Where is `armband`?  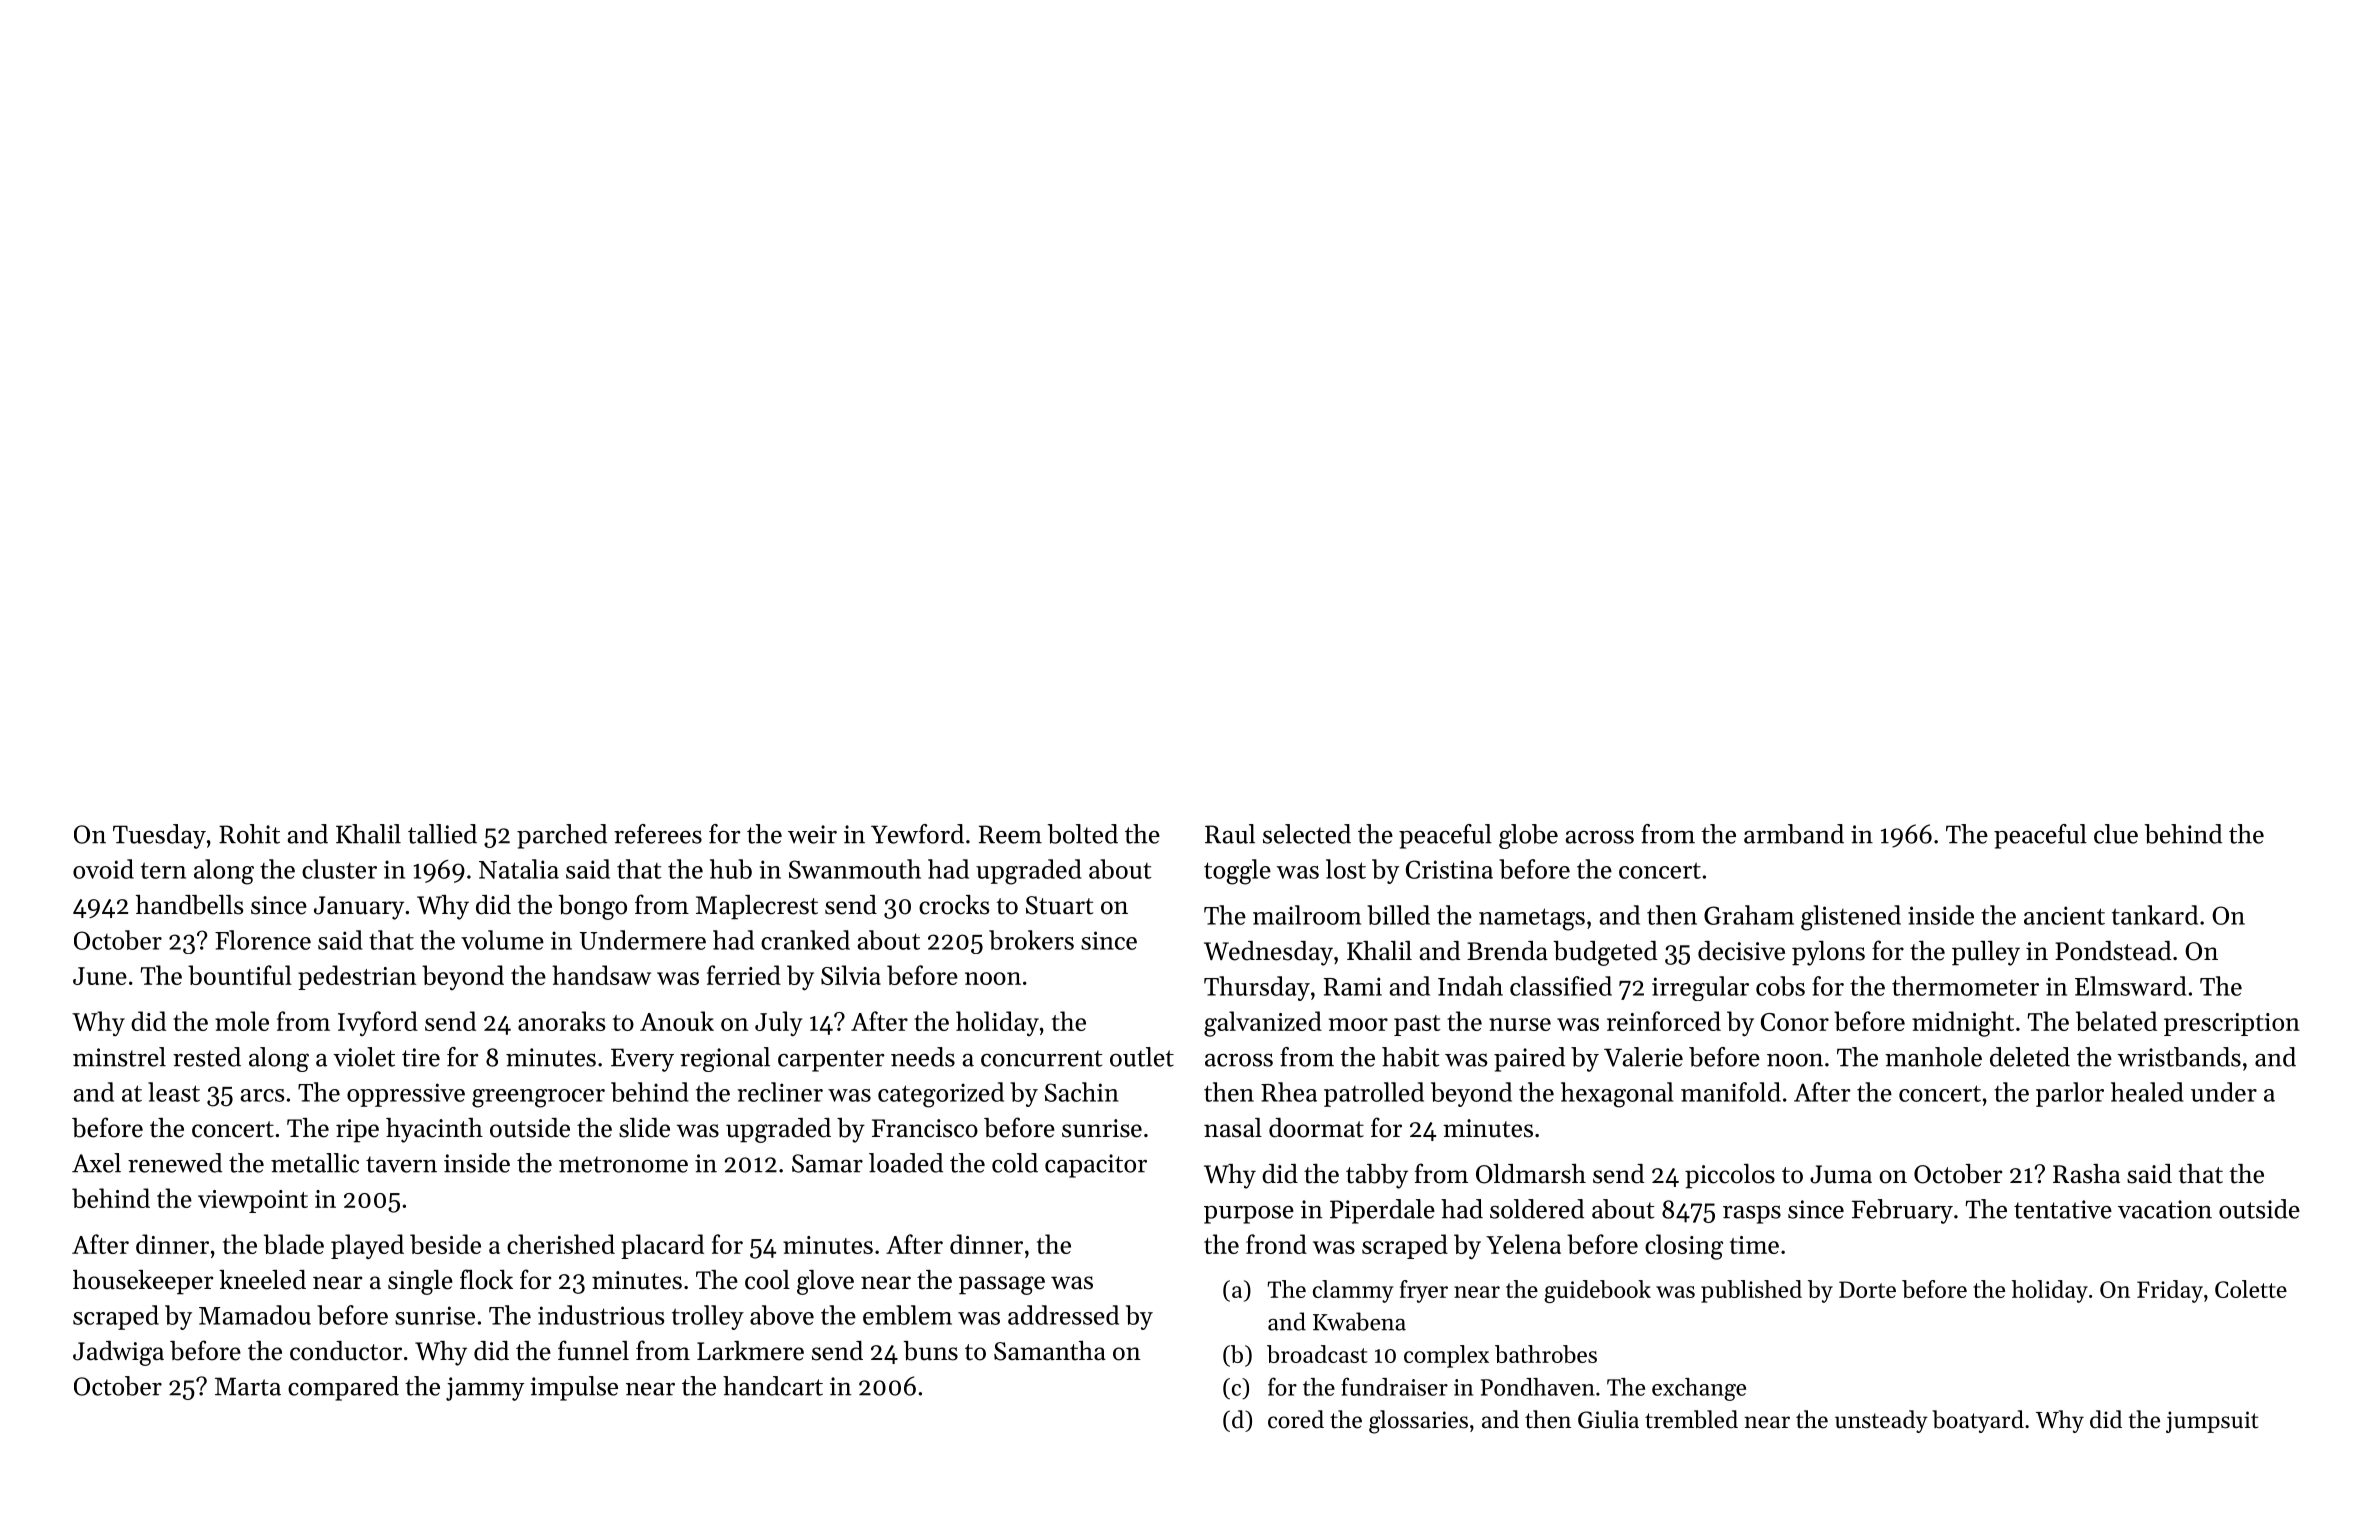 armband is located at coordinates (1794, 834).
